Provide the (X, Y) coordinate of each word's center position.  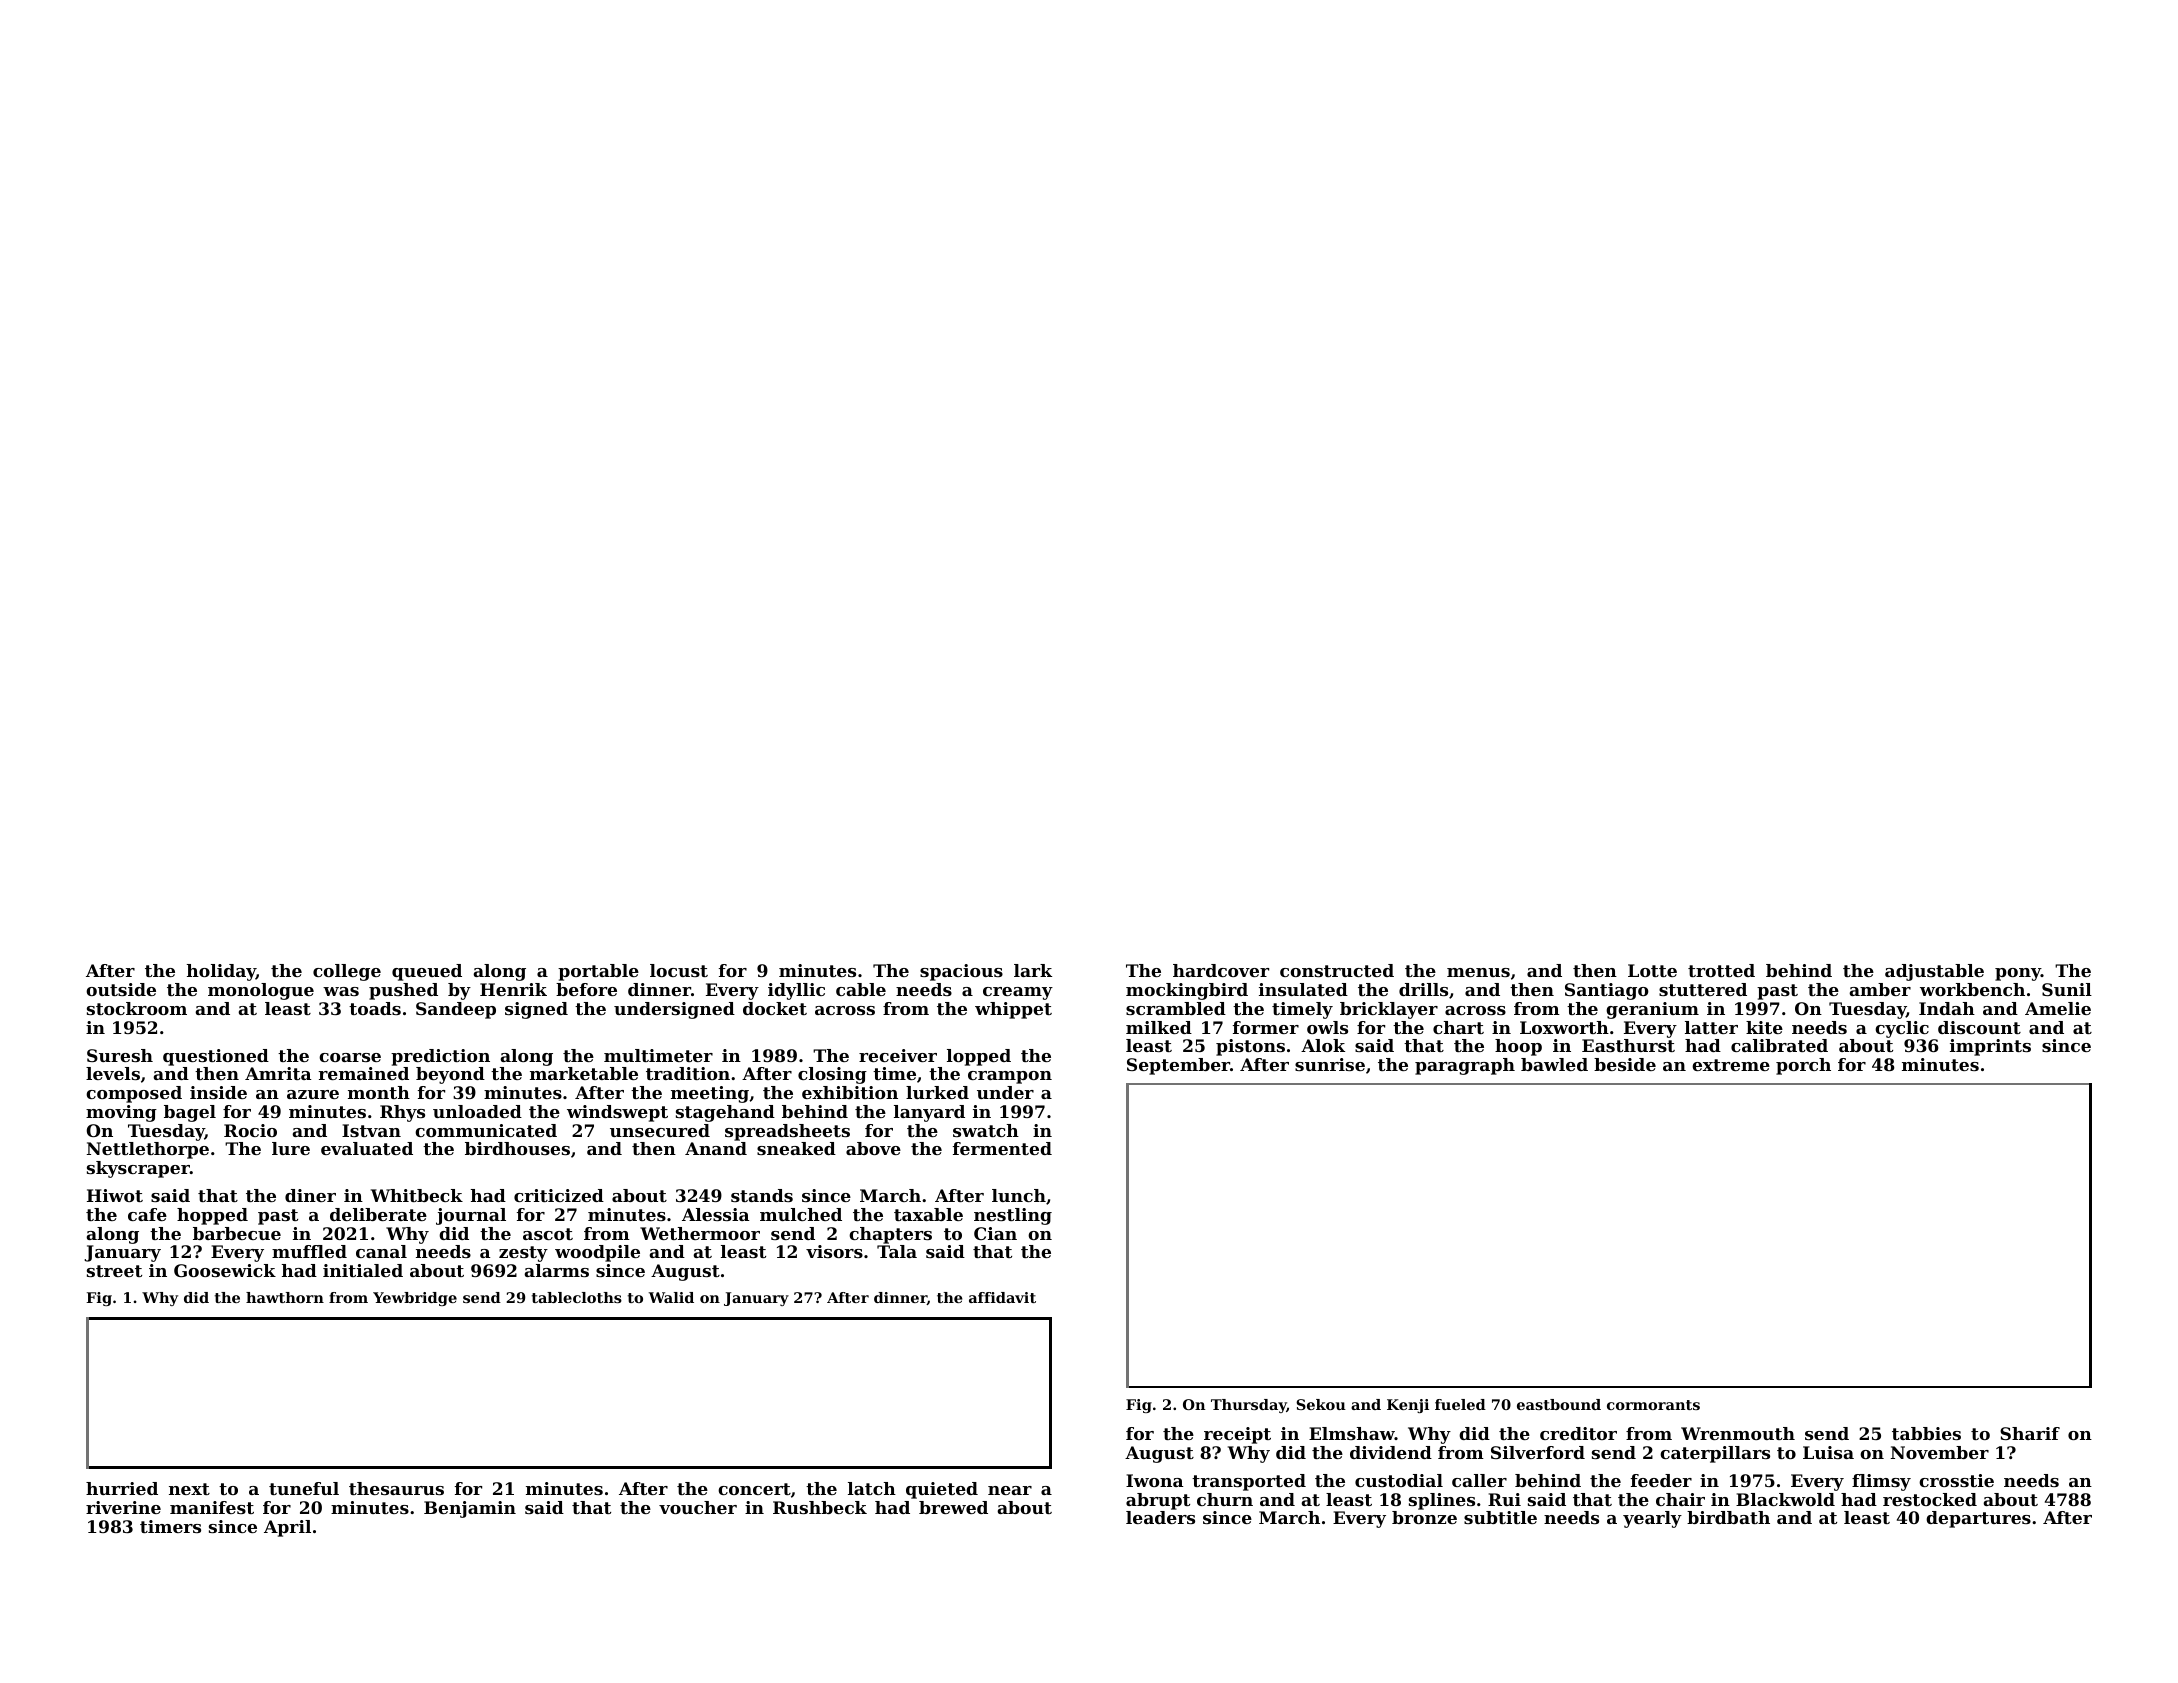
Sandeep (456, 1010)
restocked (1930, 1499)
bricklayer (1389, 1010)
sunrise (1330, 1064)
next (189, 1489)
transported (1249, 1482)
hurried (122, 1488)
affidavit (1002, 1297)
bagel (190, 1113)
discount (1979, 1027)
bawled (1554, 1064)
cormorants (1653, 1405)
